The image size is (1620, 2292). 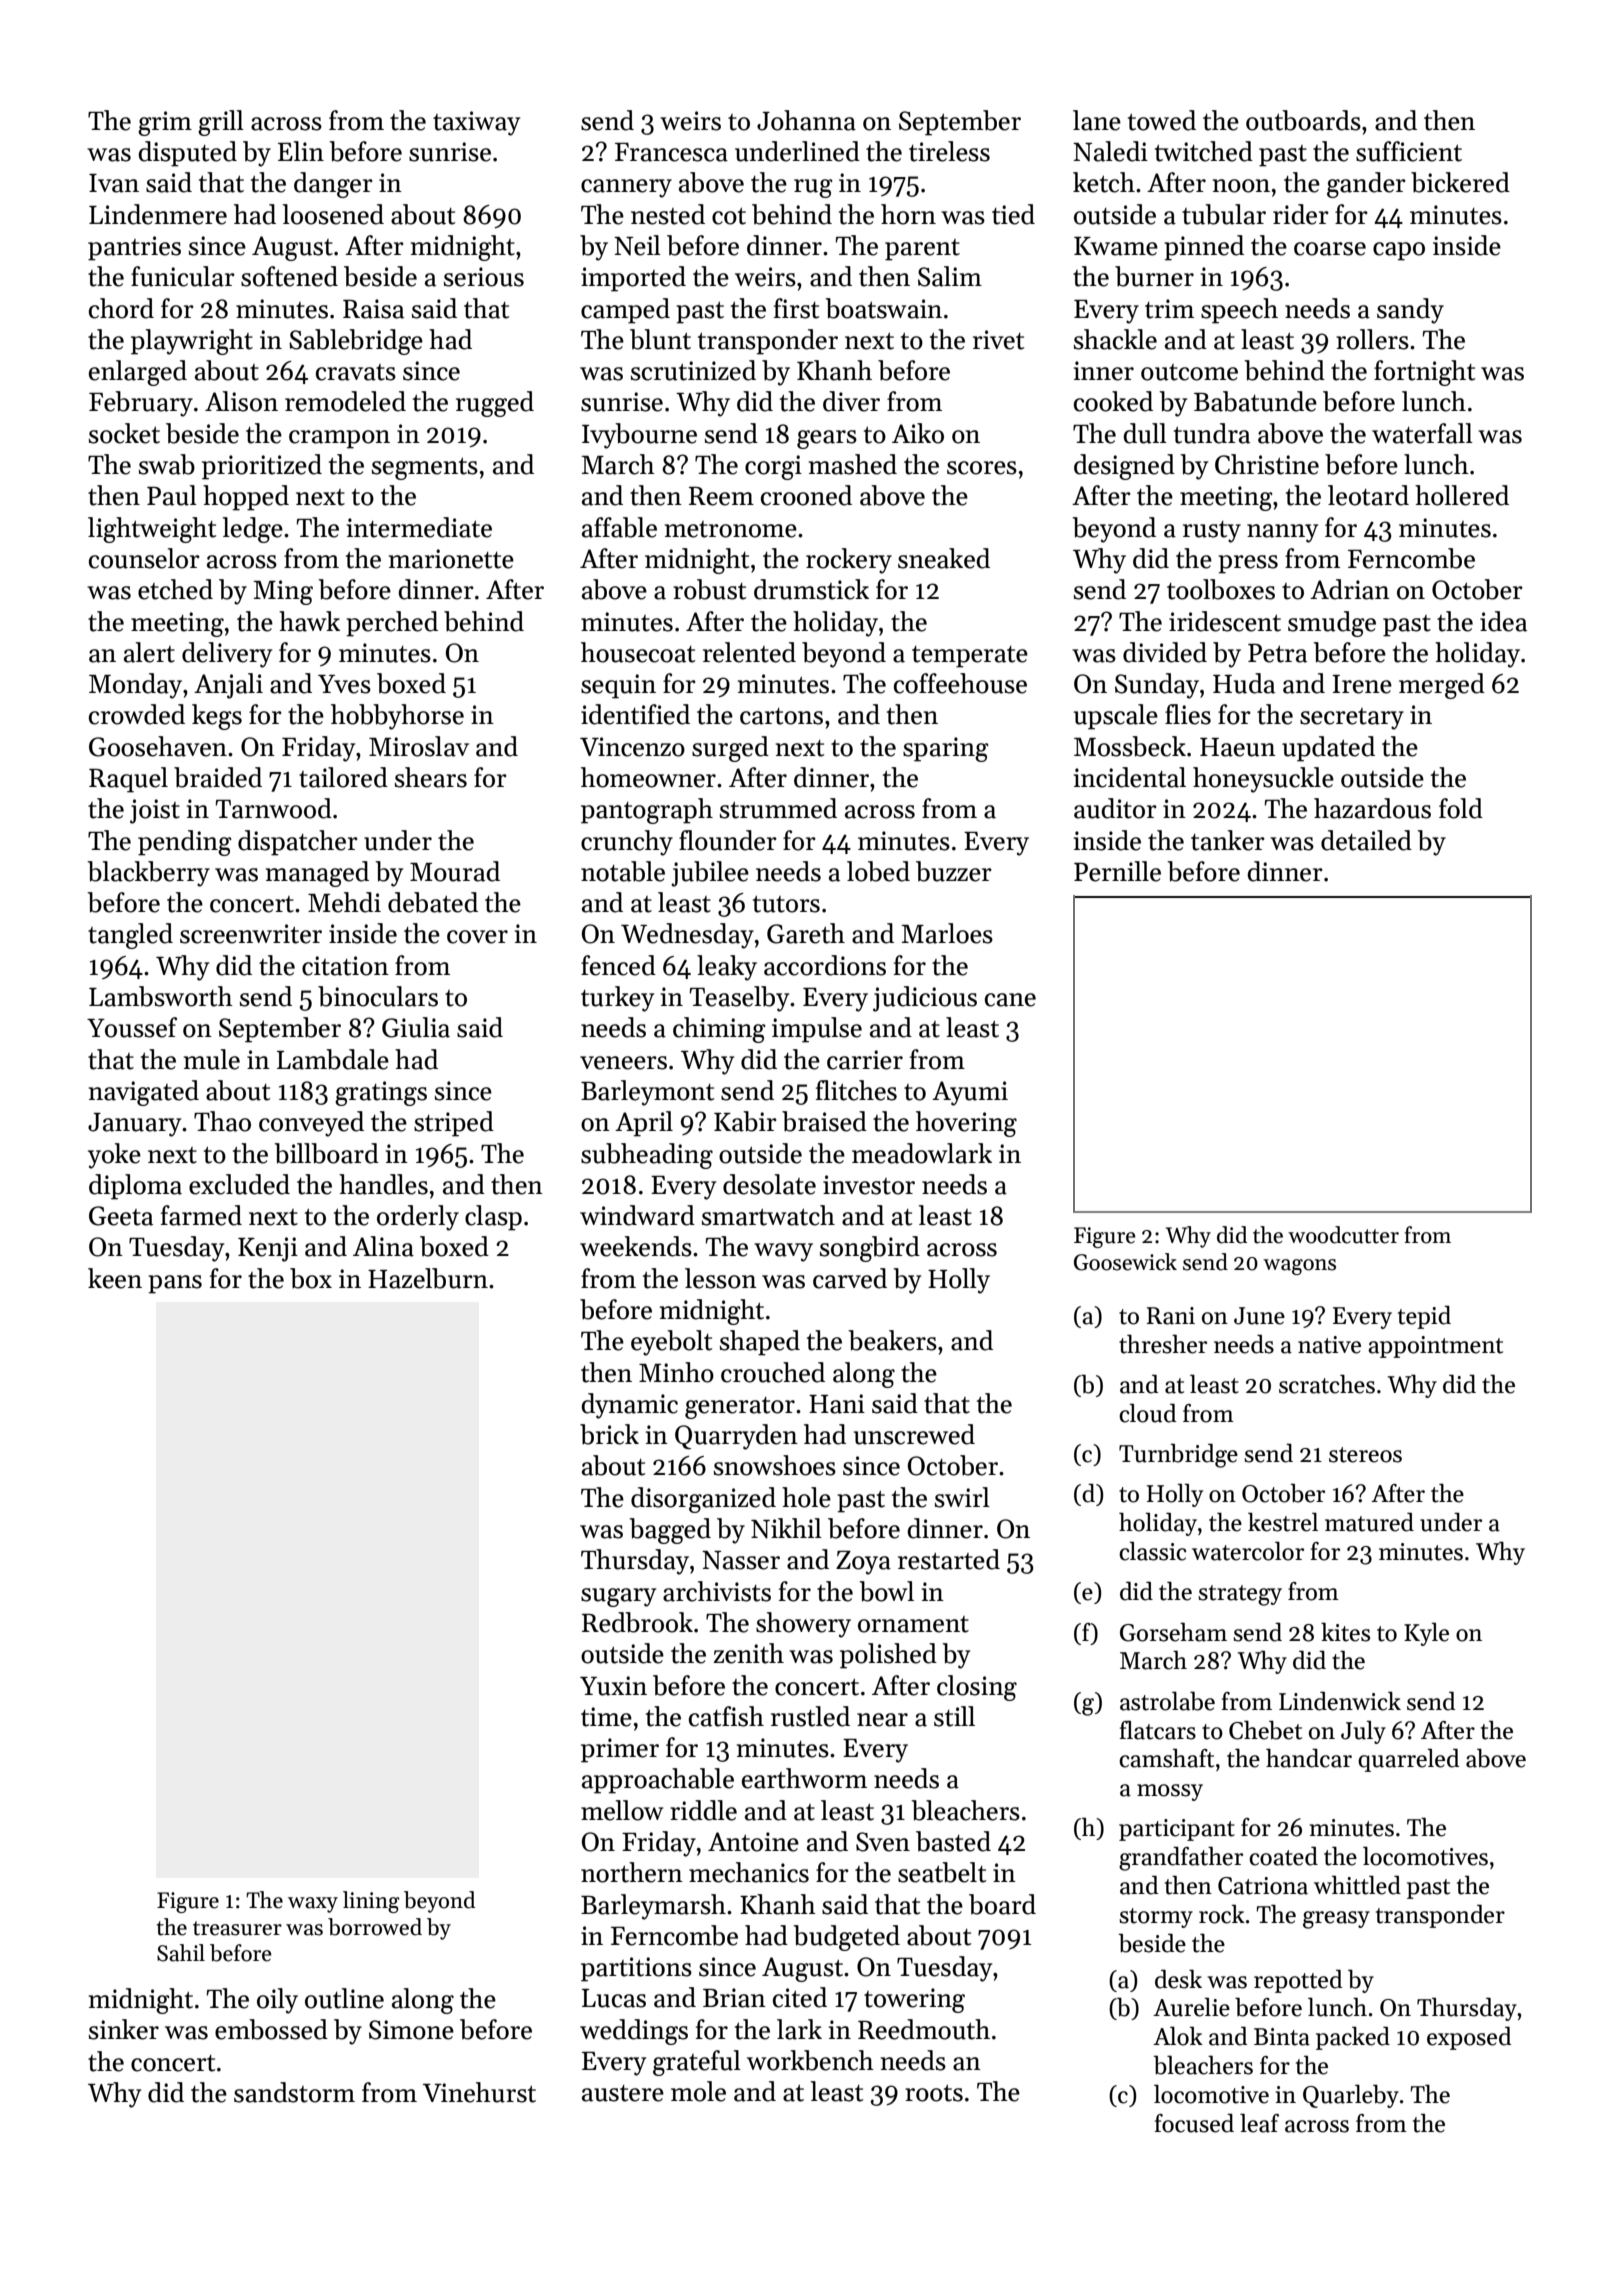 I want to click on Teaselby, so click(x=739, y=999).
